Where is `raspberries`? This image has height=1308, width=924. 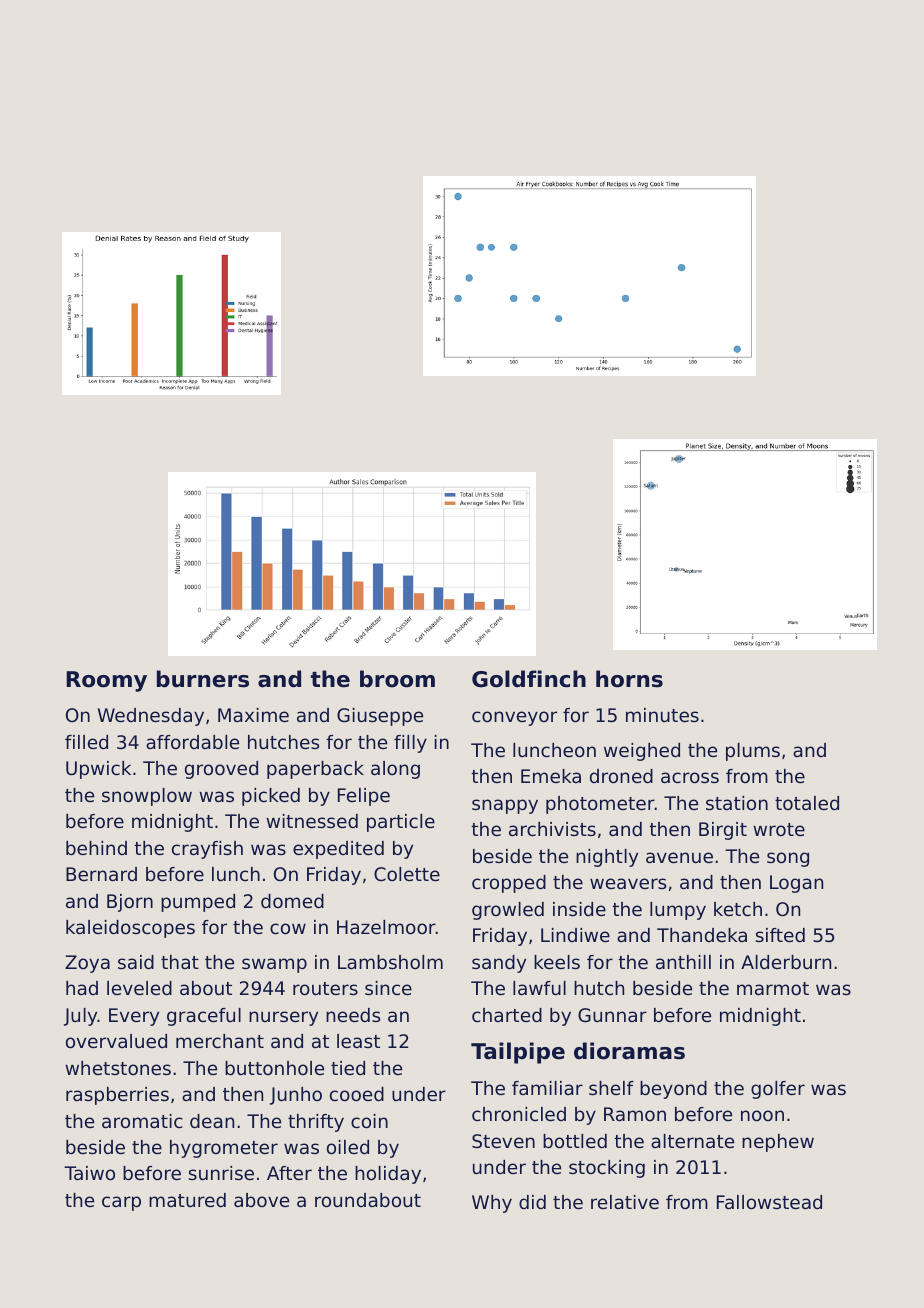
raspberries is located at coordinates (117, 1096).
